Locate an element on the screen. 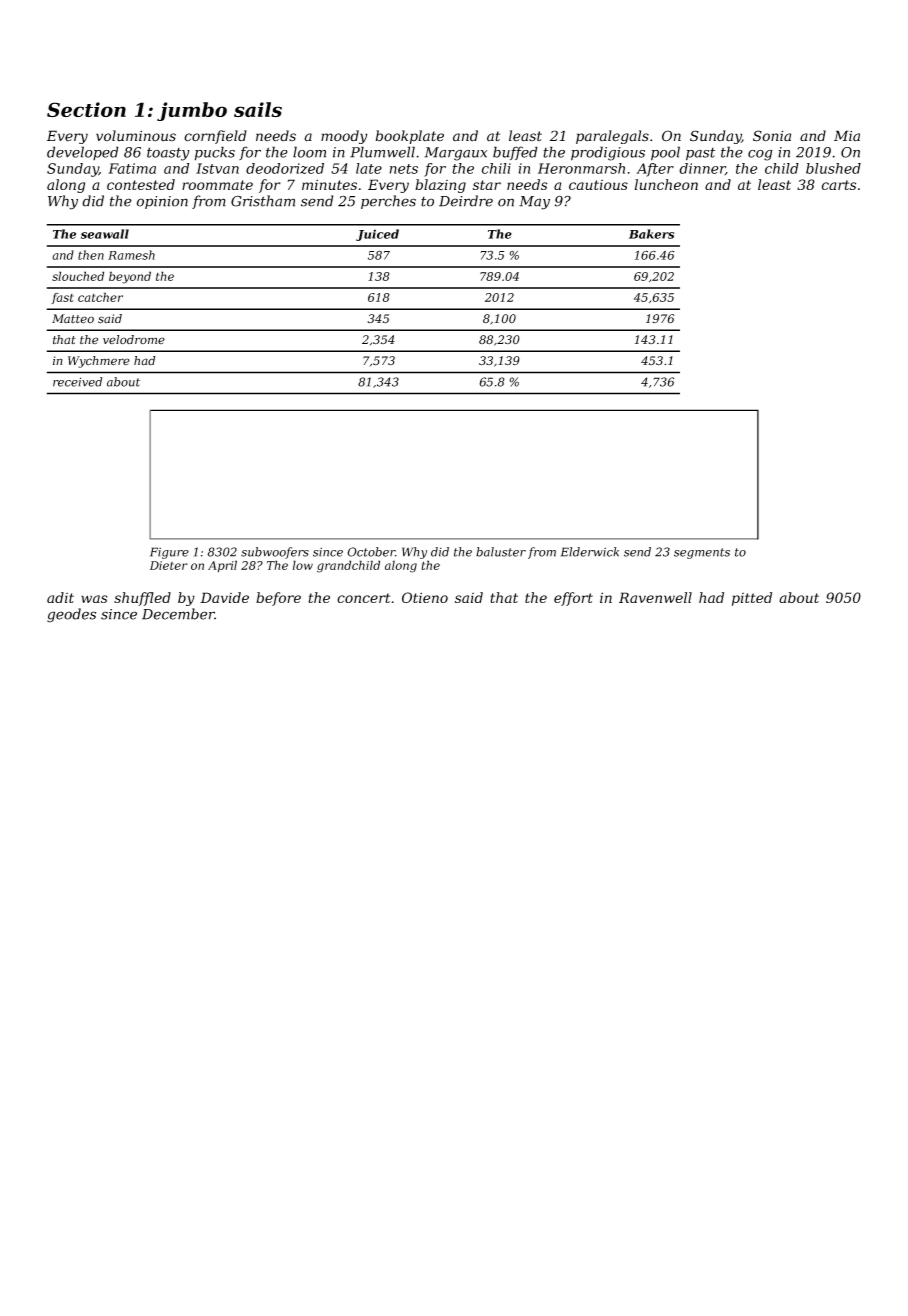 This screenshot has width=908, height=1316. developed is located at coordinates (83, 153).
